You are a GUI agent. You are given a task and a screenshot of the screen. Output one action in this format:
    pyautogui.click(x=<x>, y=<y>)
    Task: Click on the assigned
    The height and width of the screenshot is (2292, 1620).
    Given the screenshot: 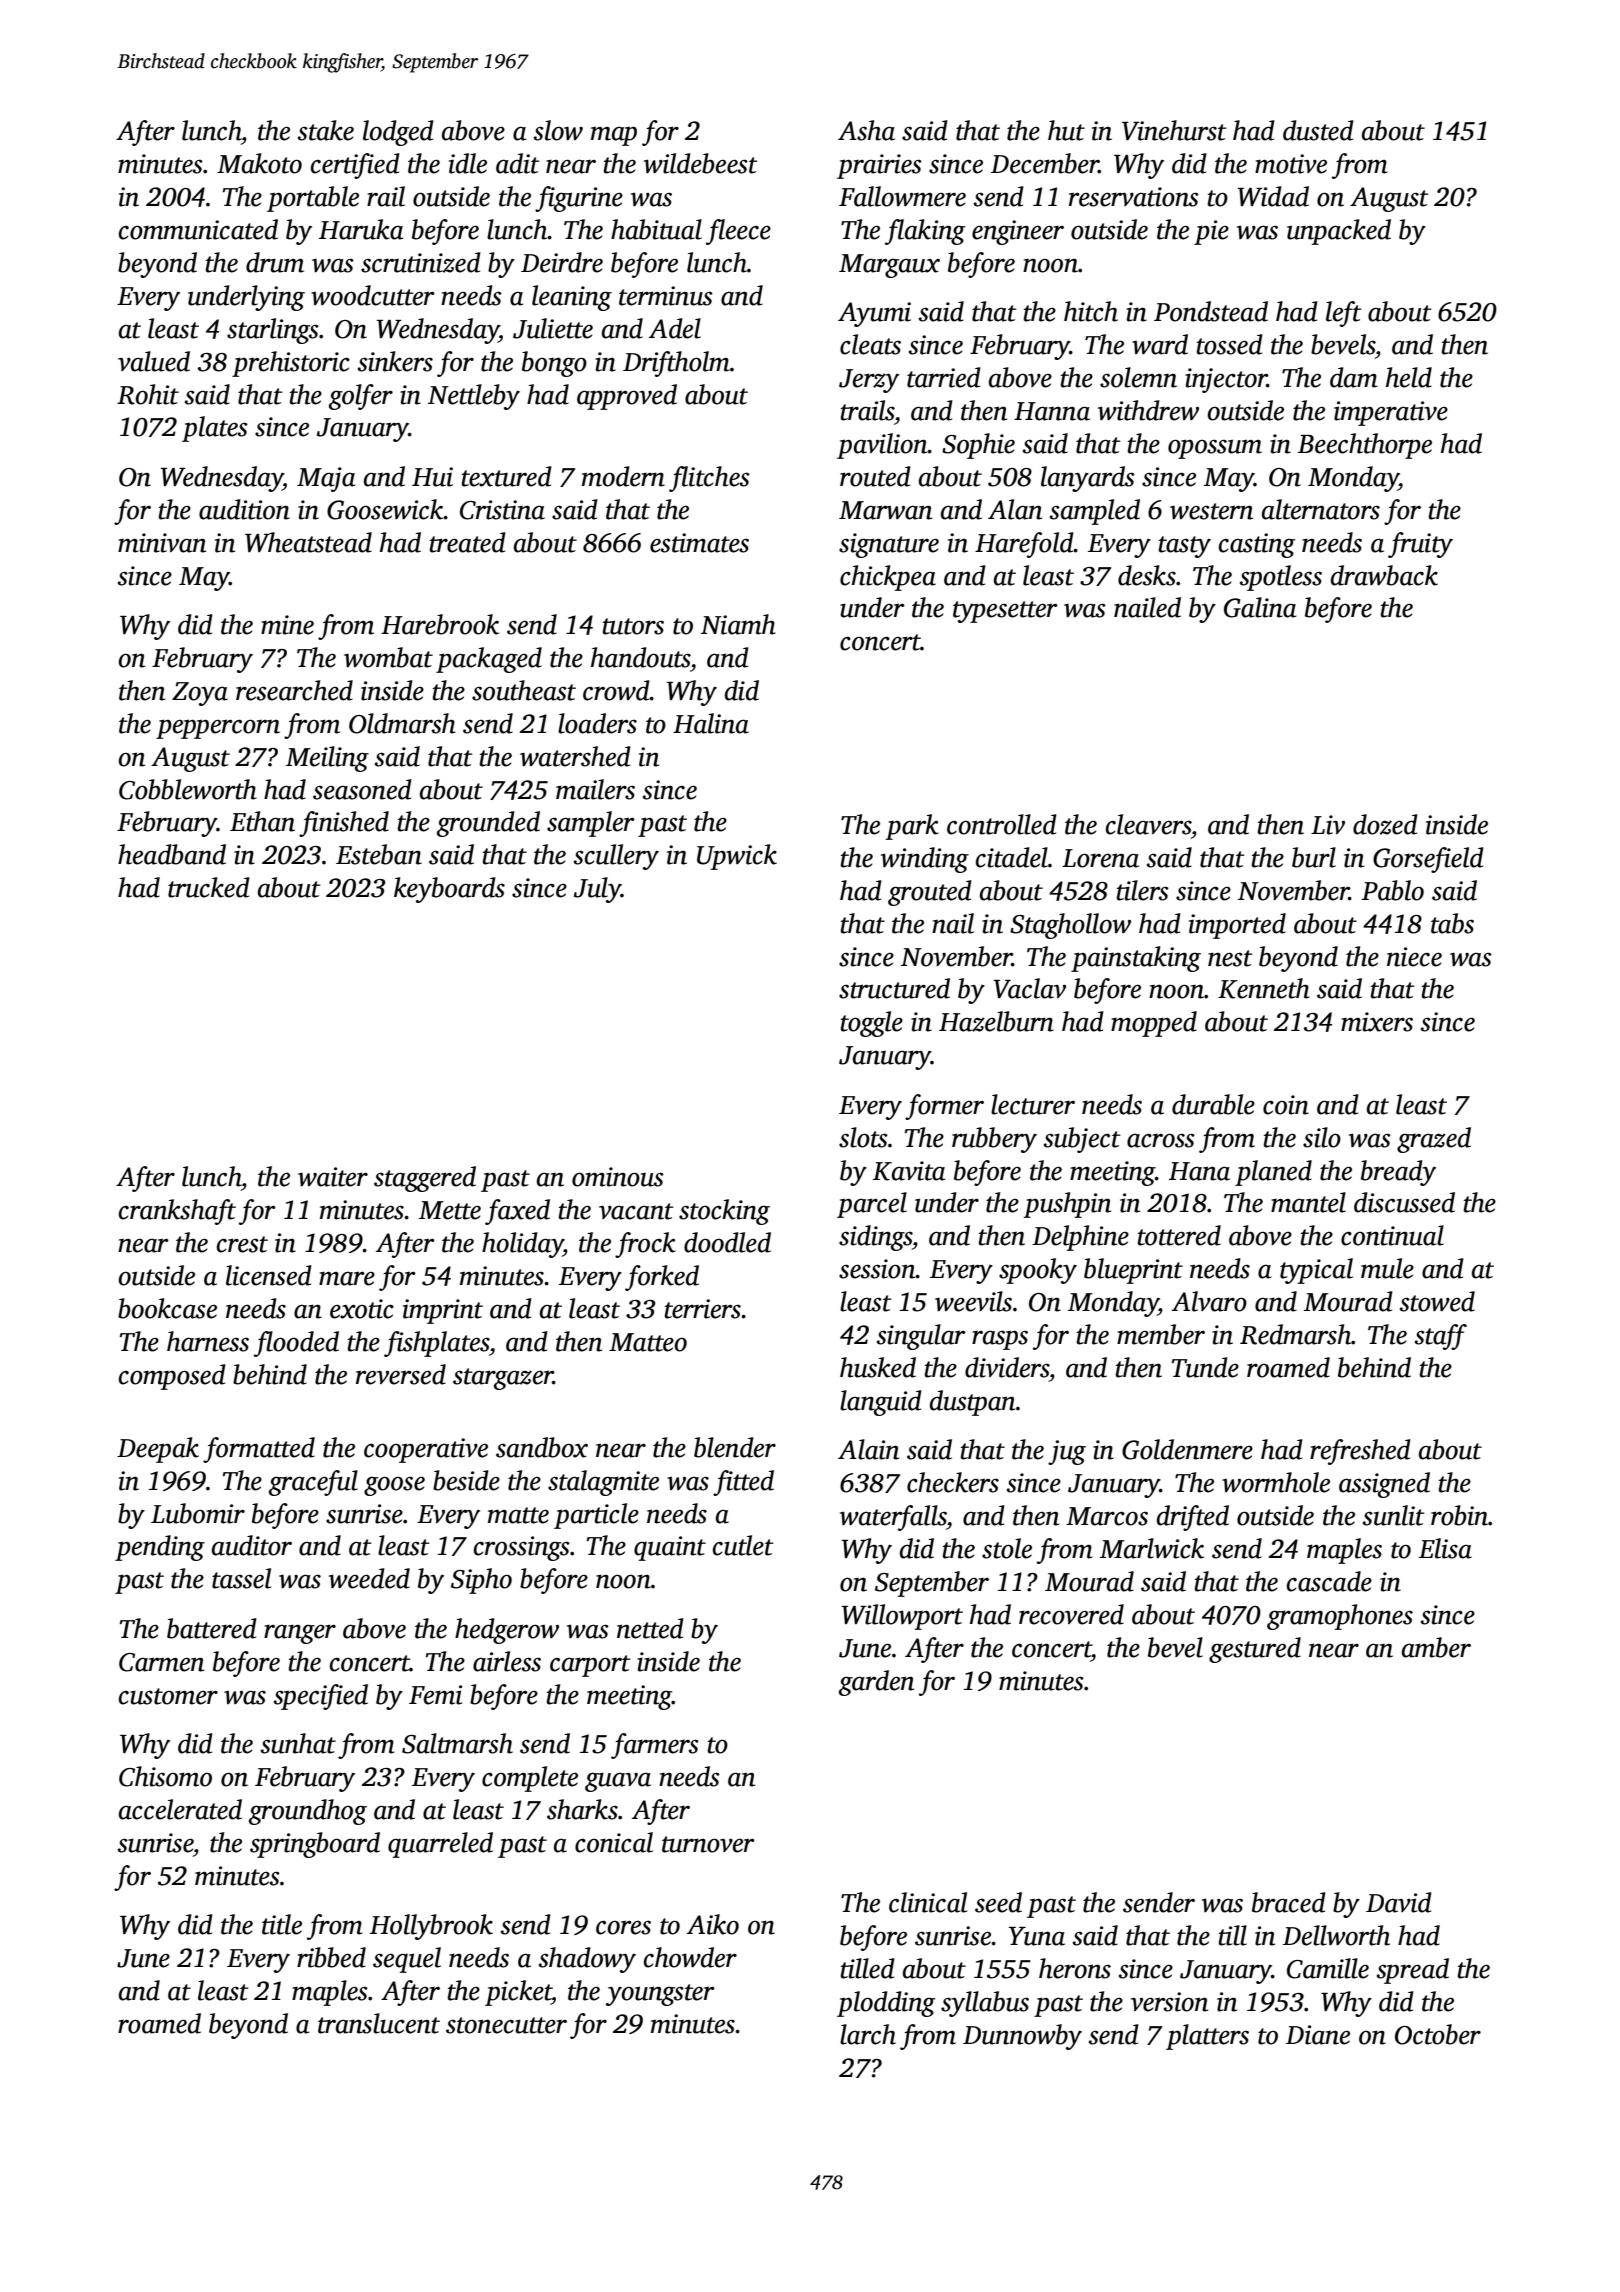 What is the action you would take?
    pyautogui.click(x=1384, y=1485)
